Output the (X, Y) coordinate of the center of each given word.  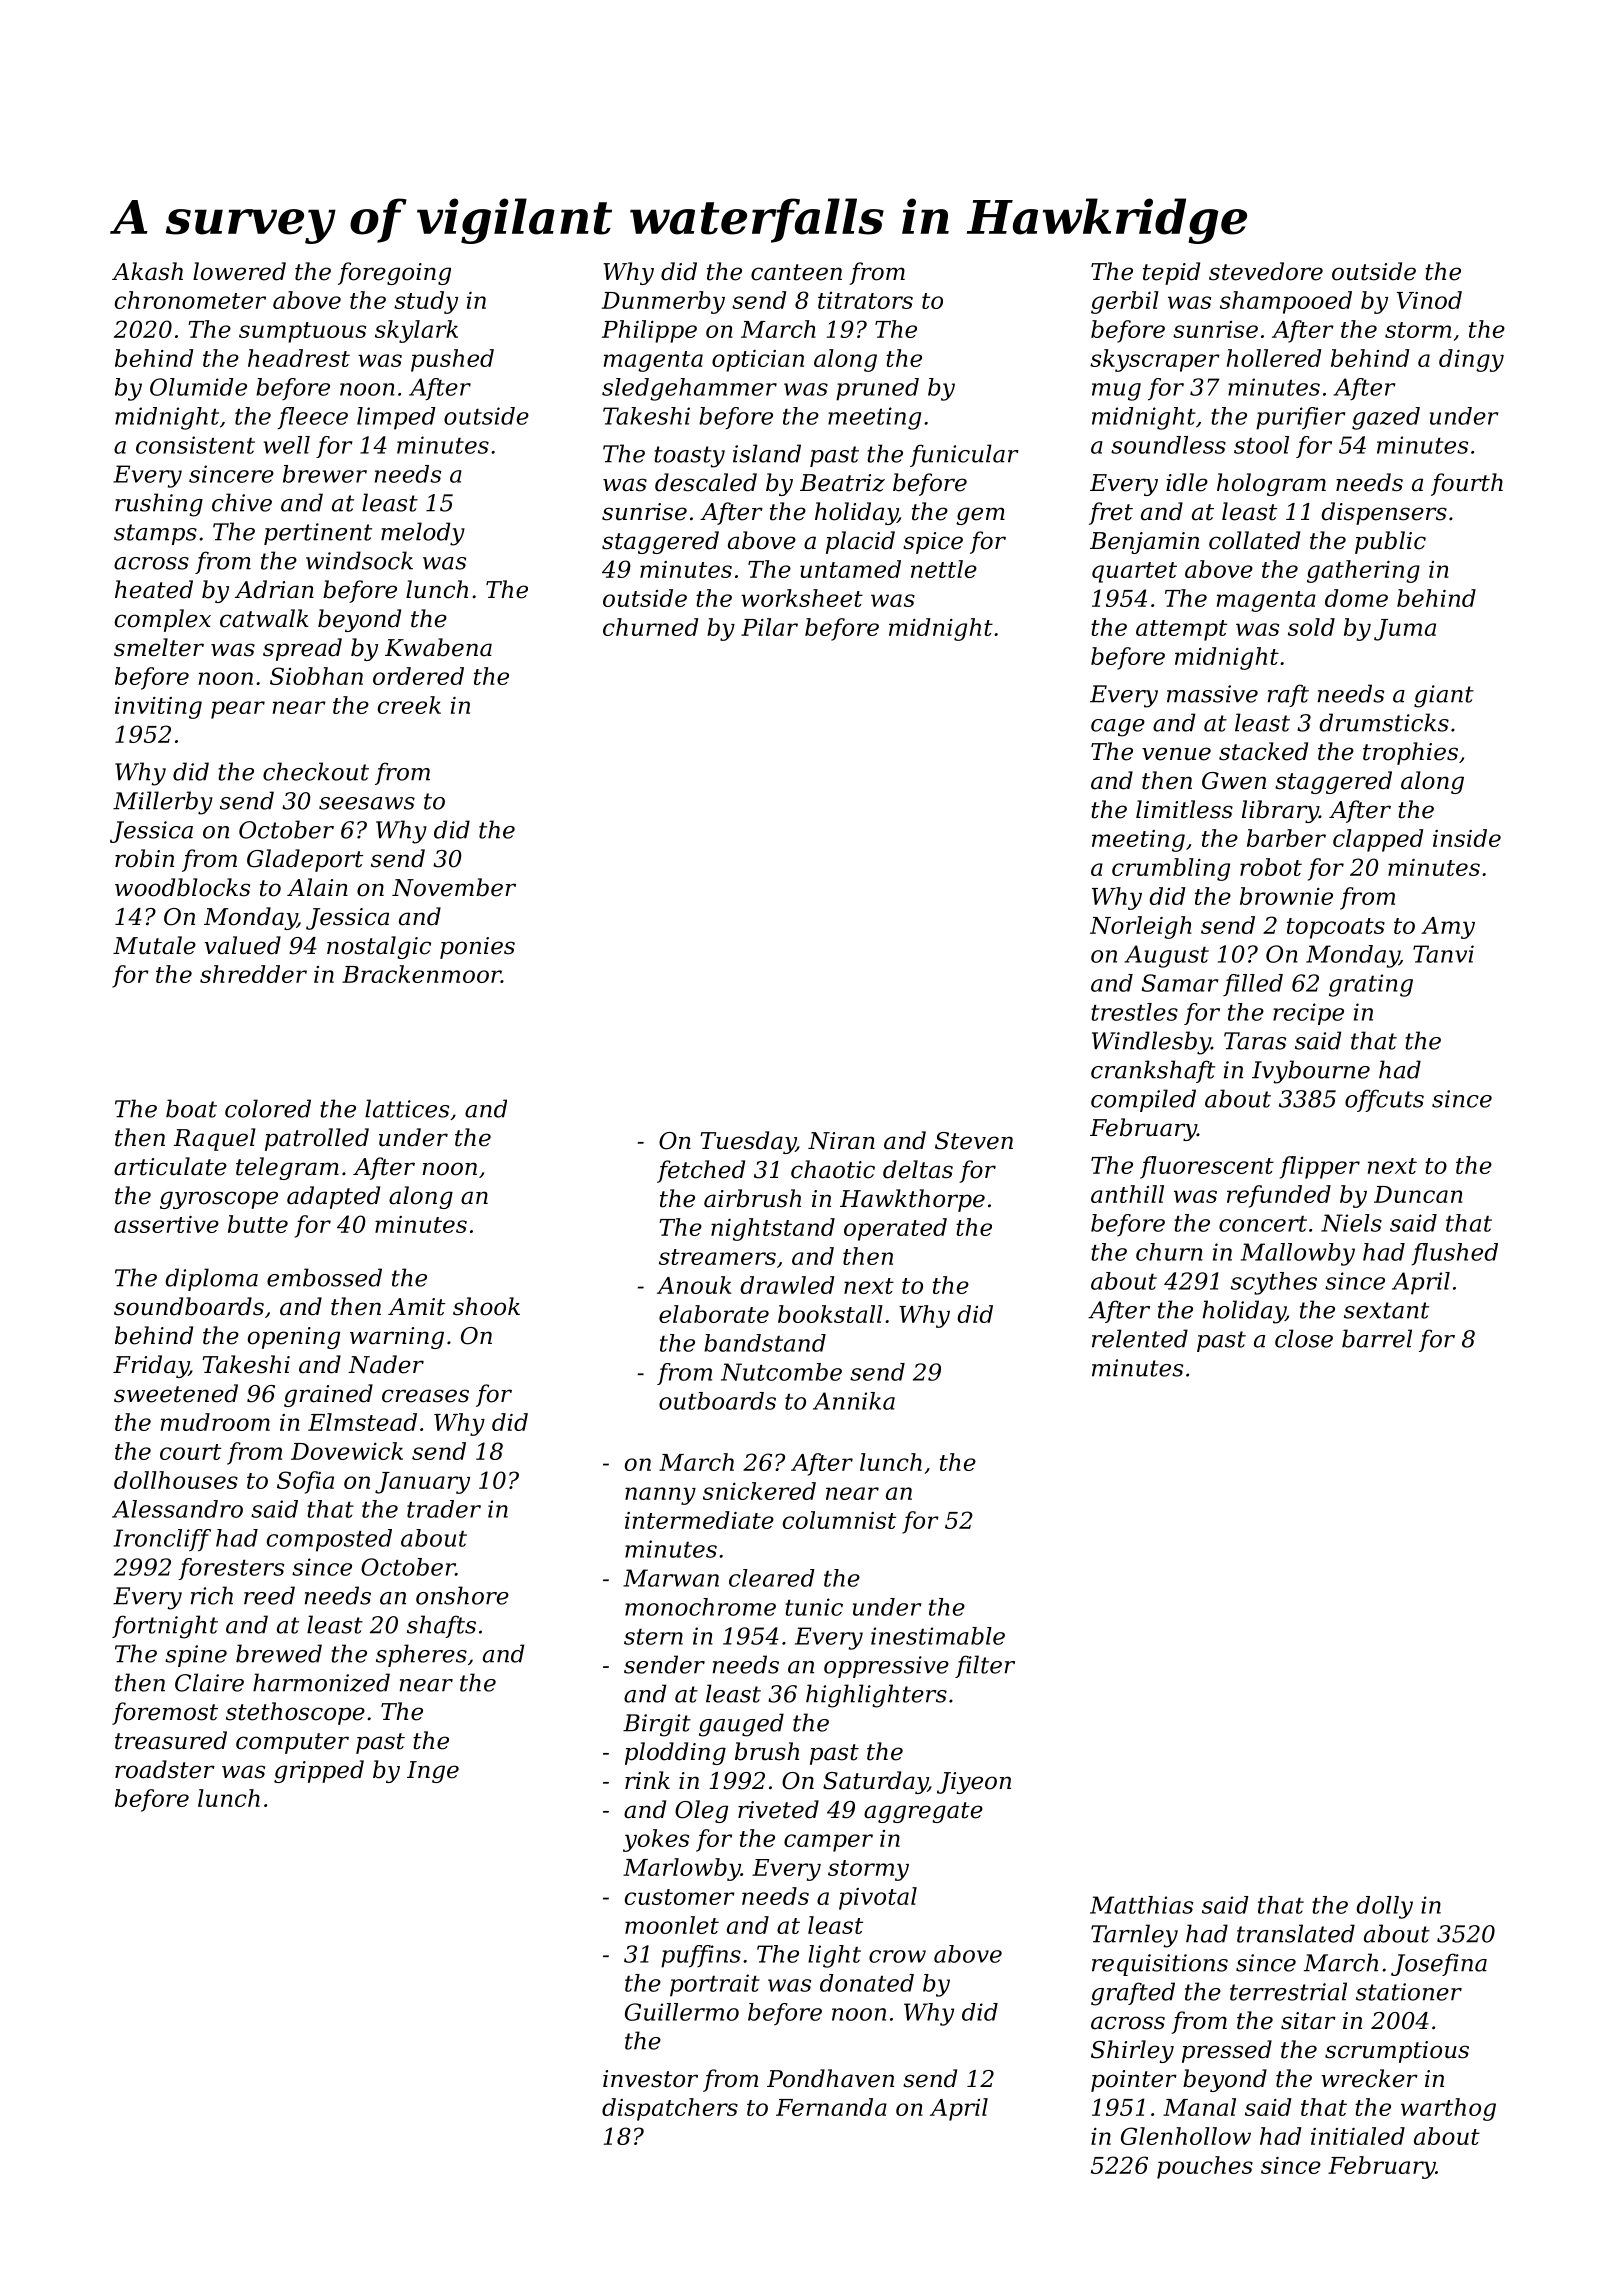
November (454, 887)
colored (268, 1108)
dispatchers (670, 2109)
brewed (279, 1653)
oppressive (886, 1667)
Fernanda (831, 2107)
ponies (477, 948)
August (1167, 956)
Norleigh (1141, 927)
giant (1444, 696)
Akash (147, 271)
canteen (796, 272)
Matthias (1141, 1905)
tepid (1171, 273)
